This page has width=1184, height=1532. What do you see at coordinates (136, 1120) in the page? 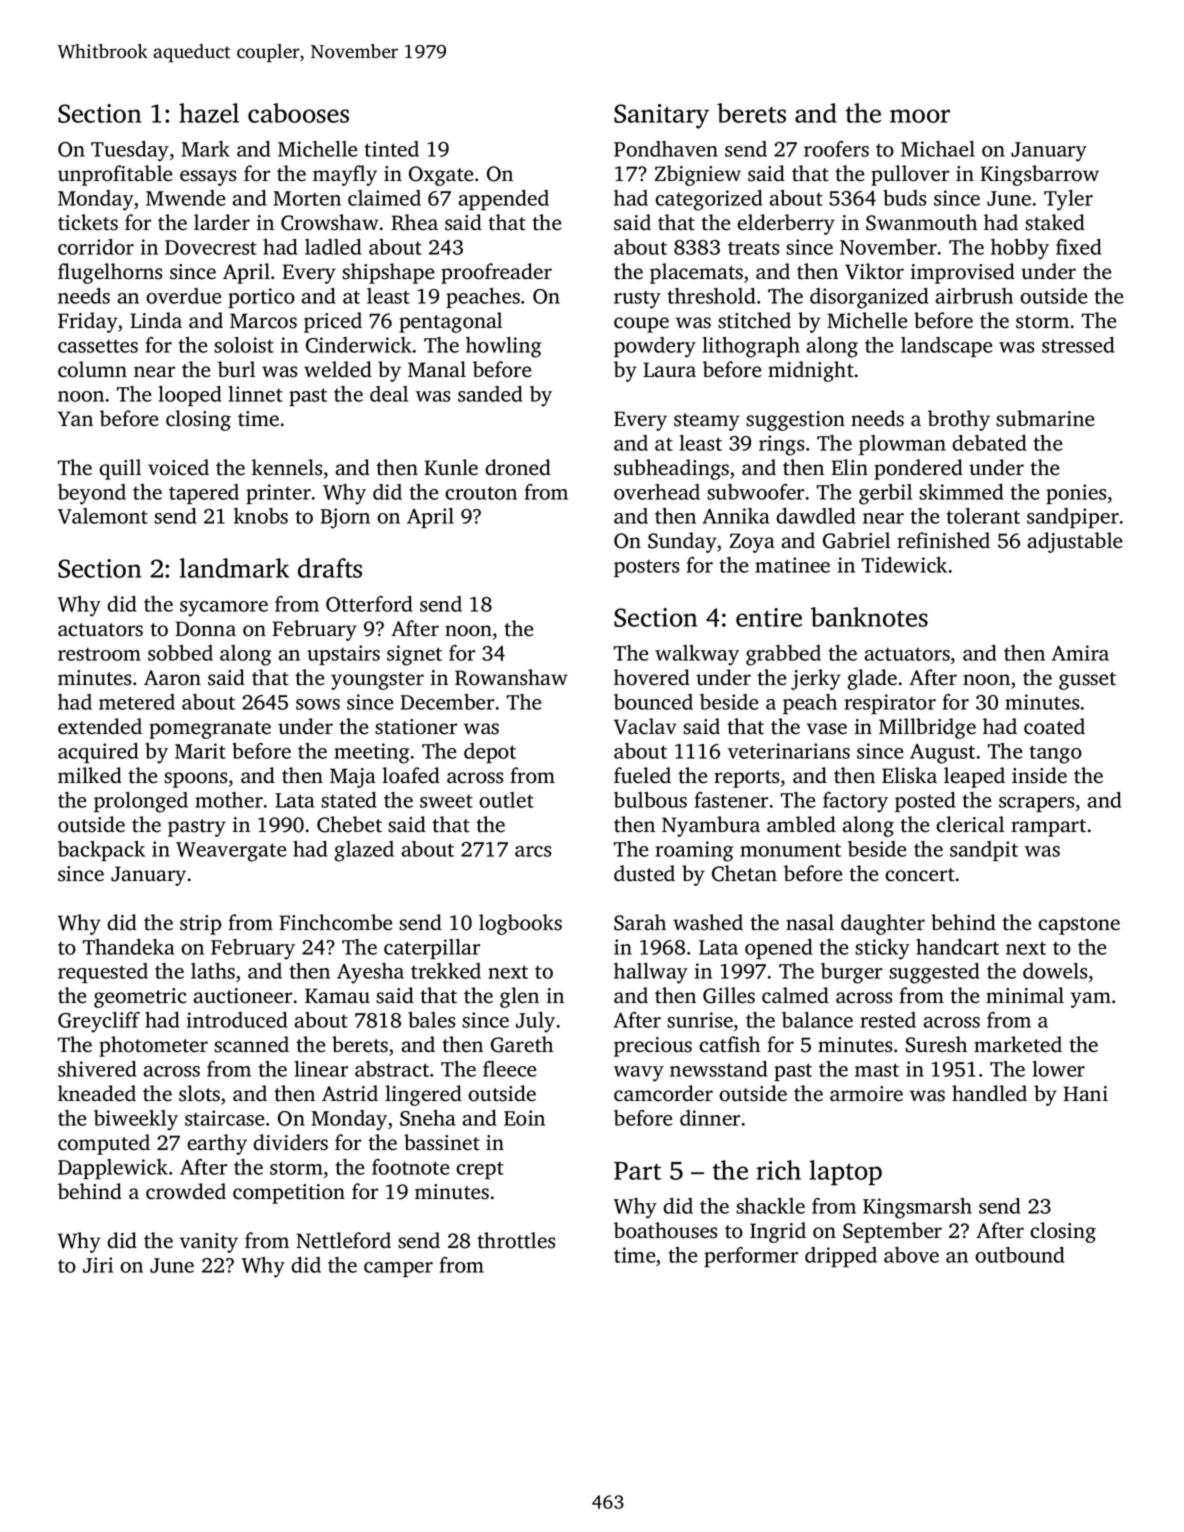
I see `biweekly` at bounding box center [136, 1120].
